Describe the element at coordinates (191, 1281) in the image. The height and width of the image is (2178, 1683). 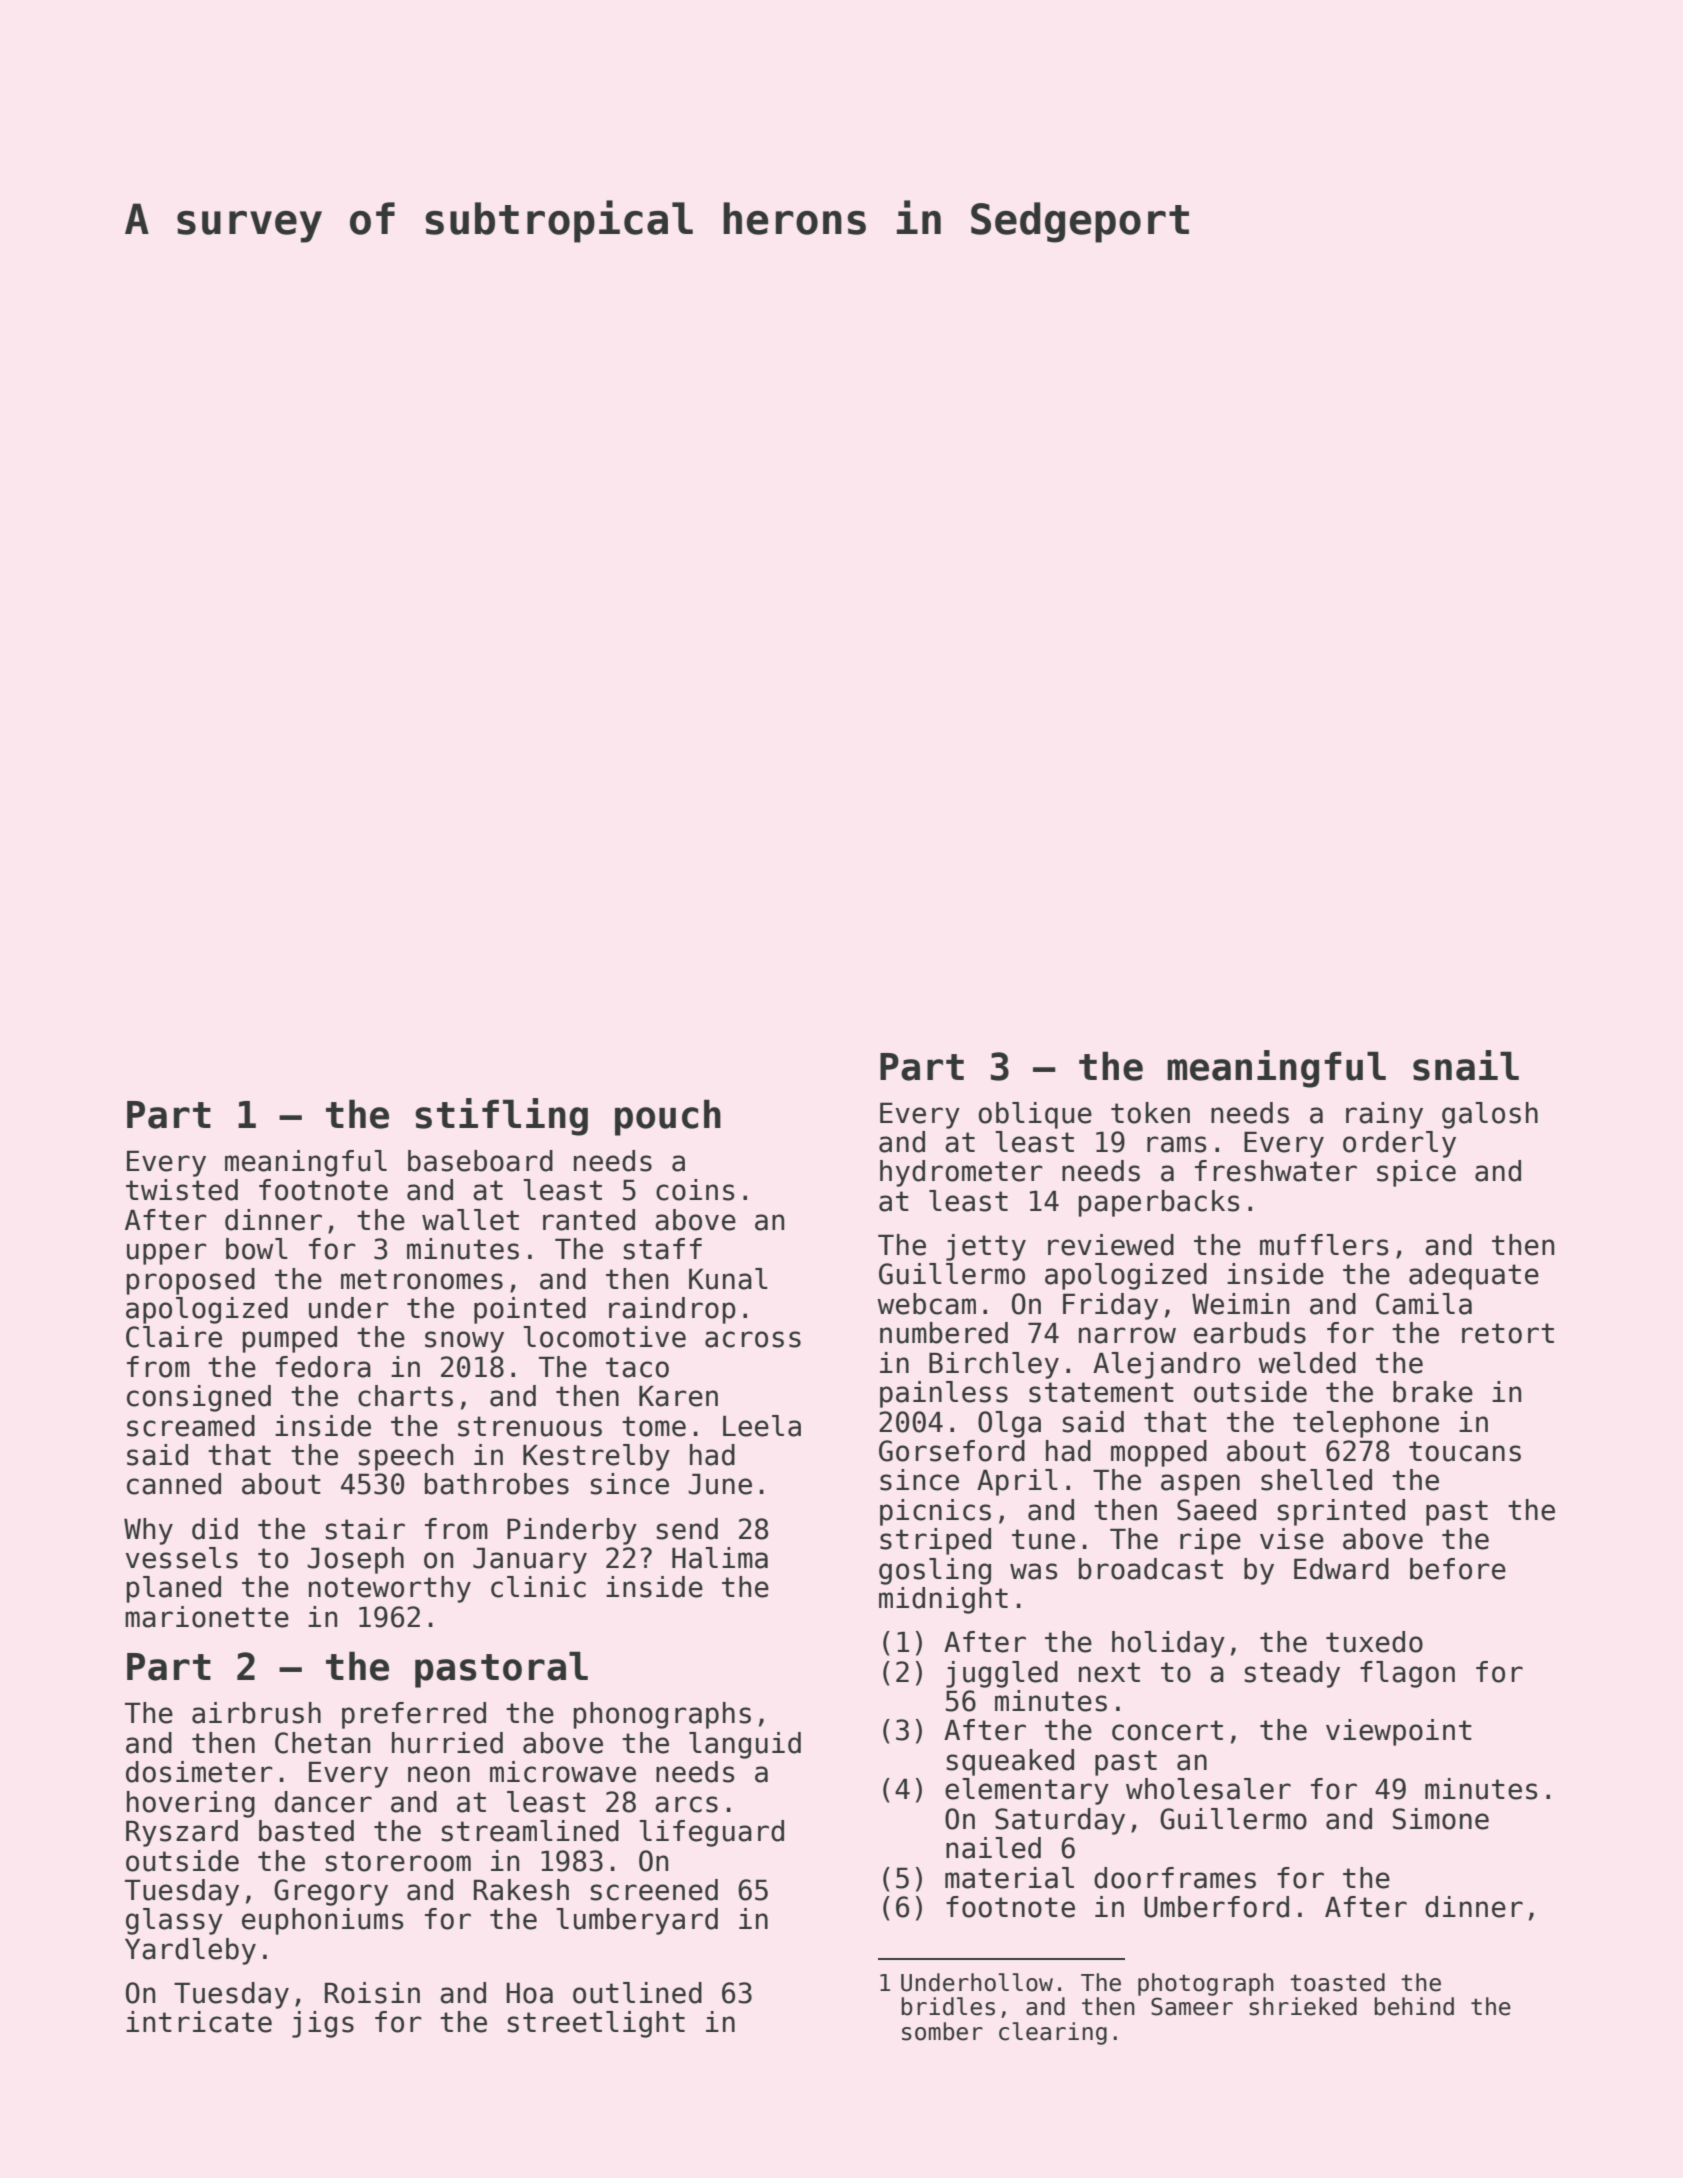
I see `proposed` at that location.
